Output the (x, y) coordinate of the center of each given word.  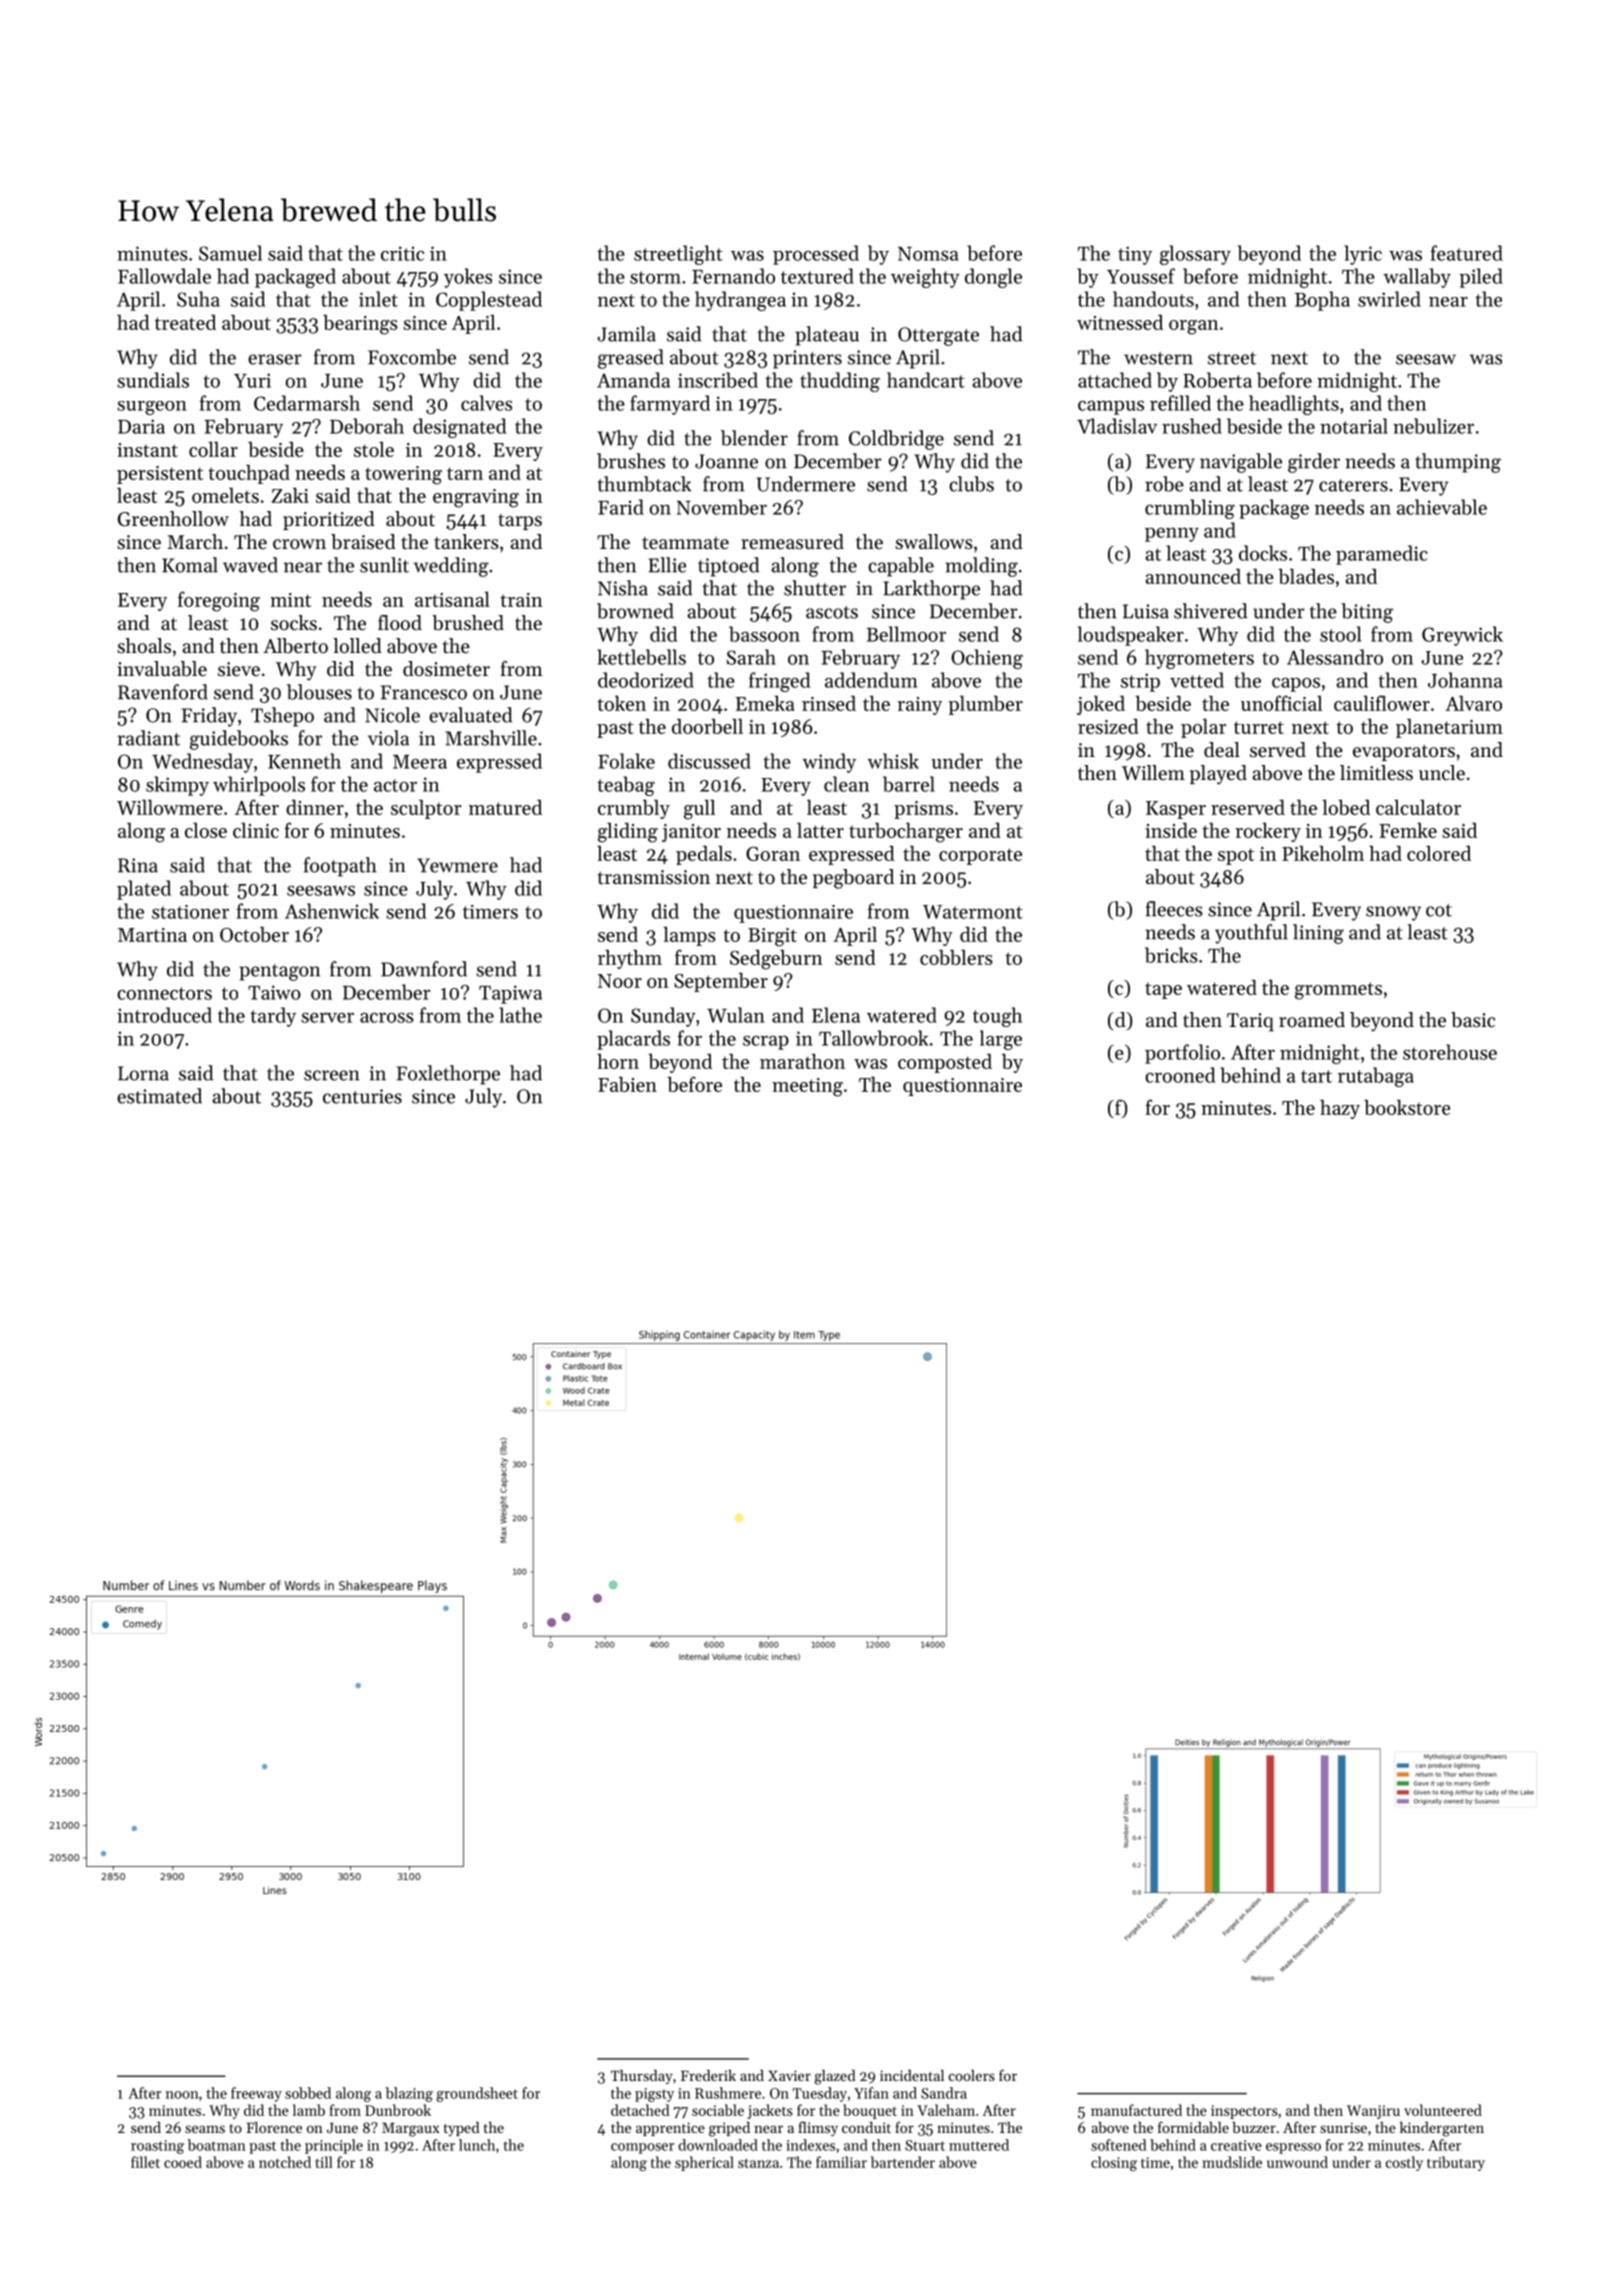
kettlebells (641, 657)
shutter (815, 588)
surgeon (152, 408)
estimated (159, 1096)
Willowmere (170, 807)
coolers (972, 2075)
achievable (1442, 507)
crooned (1180, 1075)
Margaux (411, 2129)
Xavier (789, 2075)
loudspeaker (1131, 636)
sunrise (1343, 2127)
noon (182, 2095)
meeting (807, 1087)
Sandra (944, 2093)
